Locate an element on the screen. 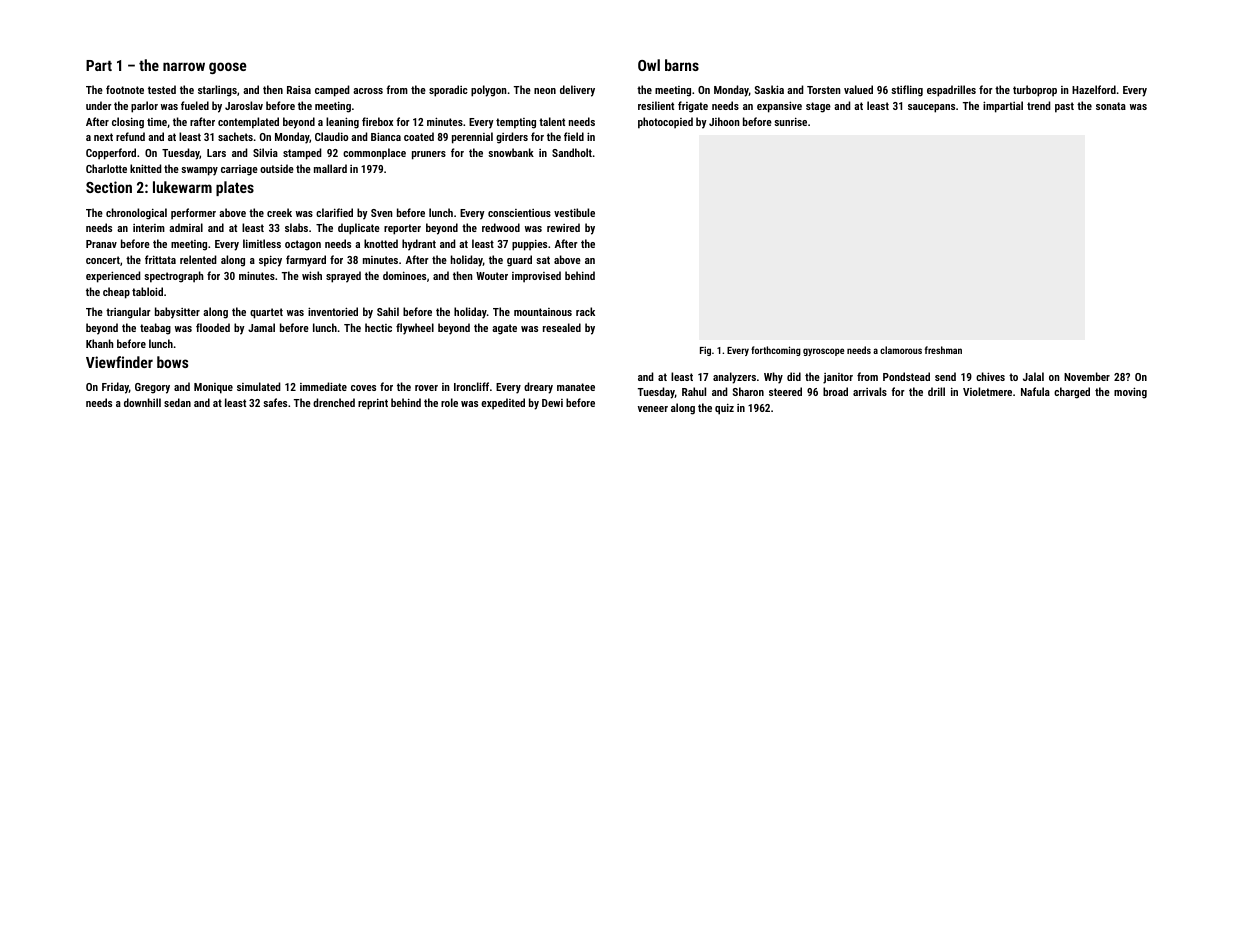  narrow is located at coordinates (184, 66).
